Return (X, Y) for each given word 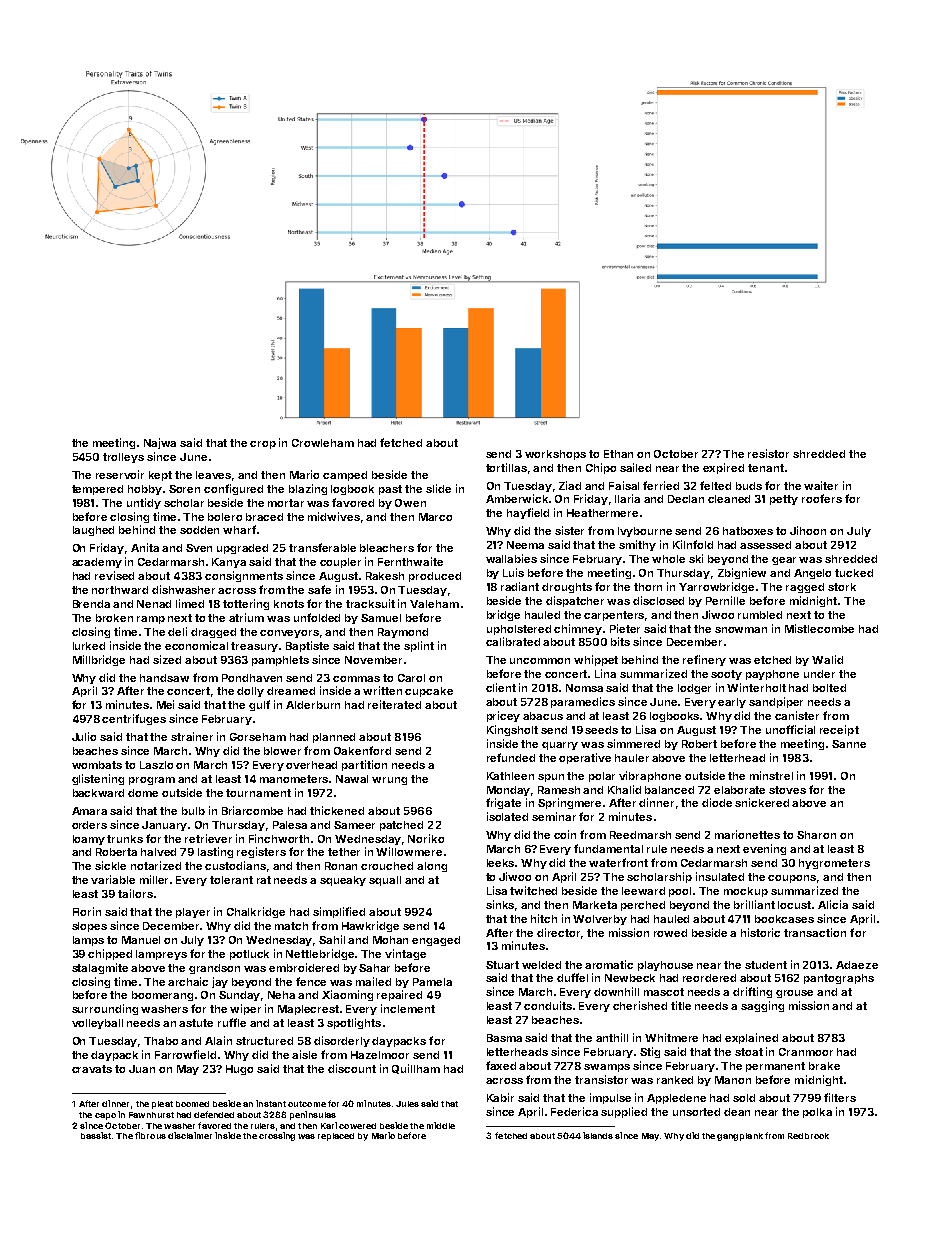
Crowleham (323, 443)
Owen (410, 503)
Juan (142, 1069)
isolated (507, 816)
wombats (97, 765)
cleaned (729, 499)
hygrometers (834, 864)
